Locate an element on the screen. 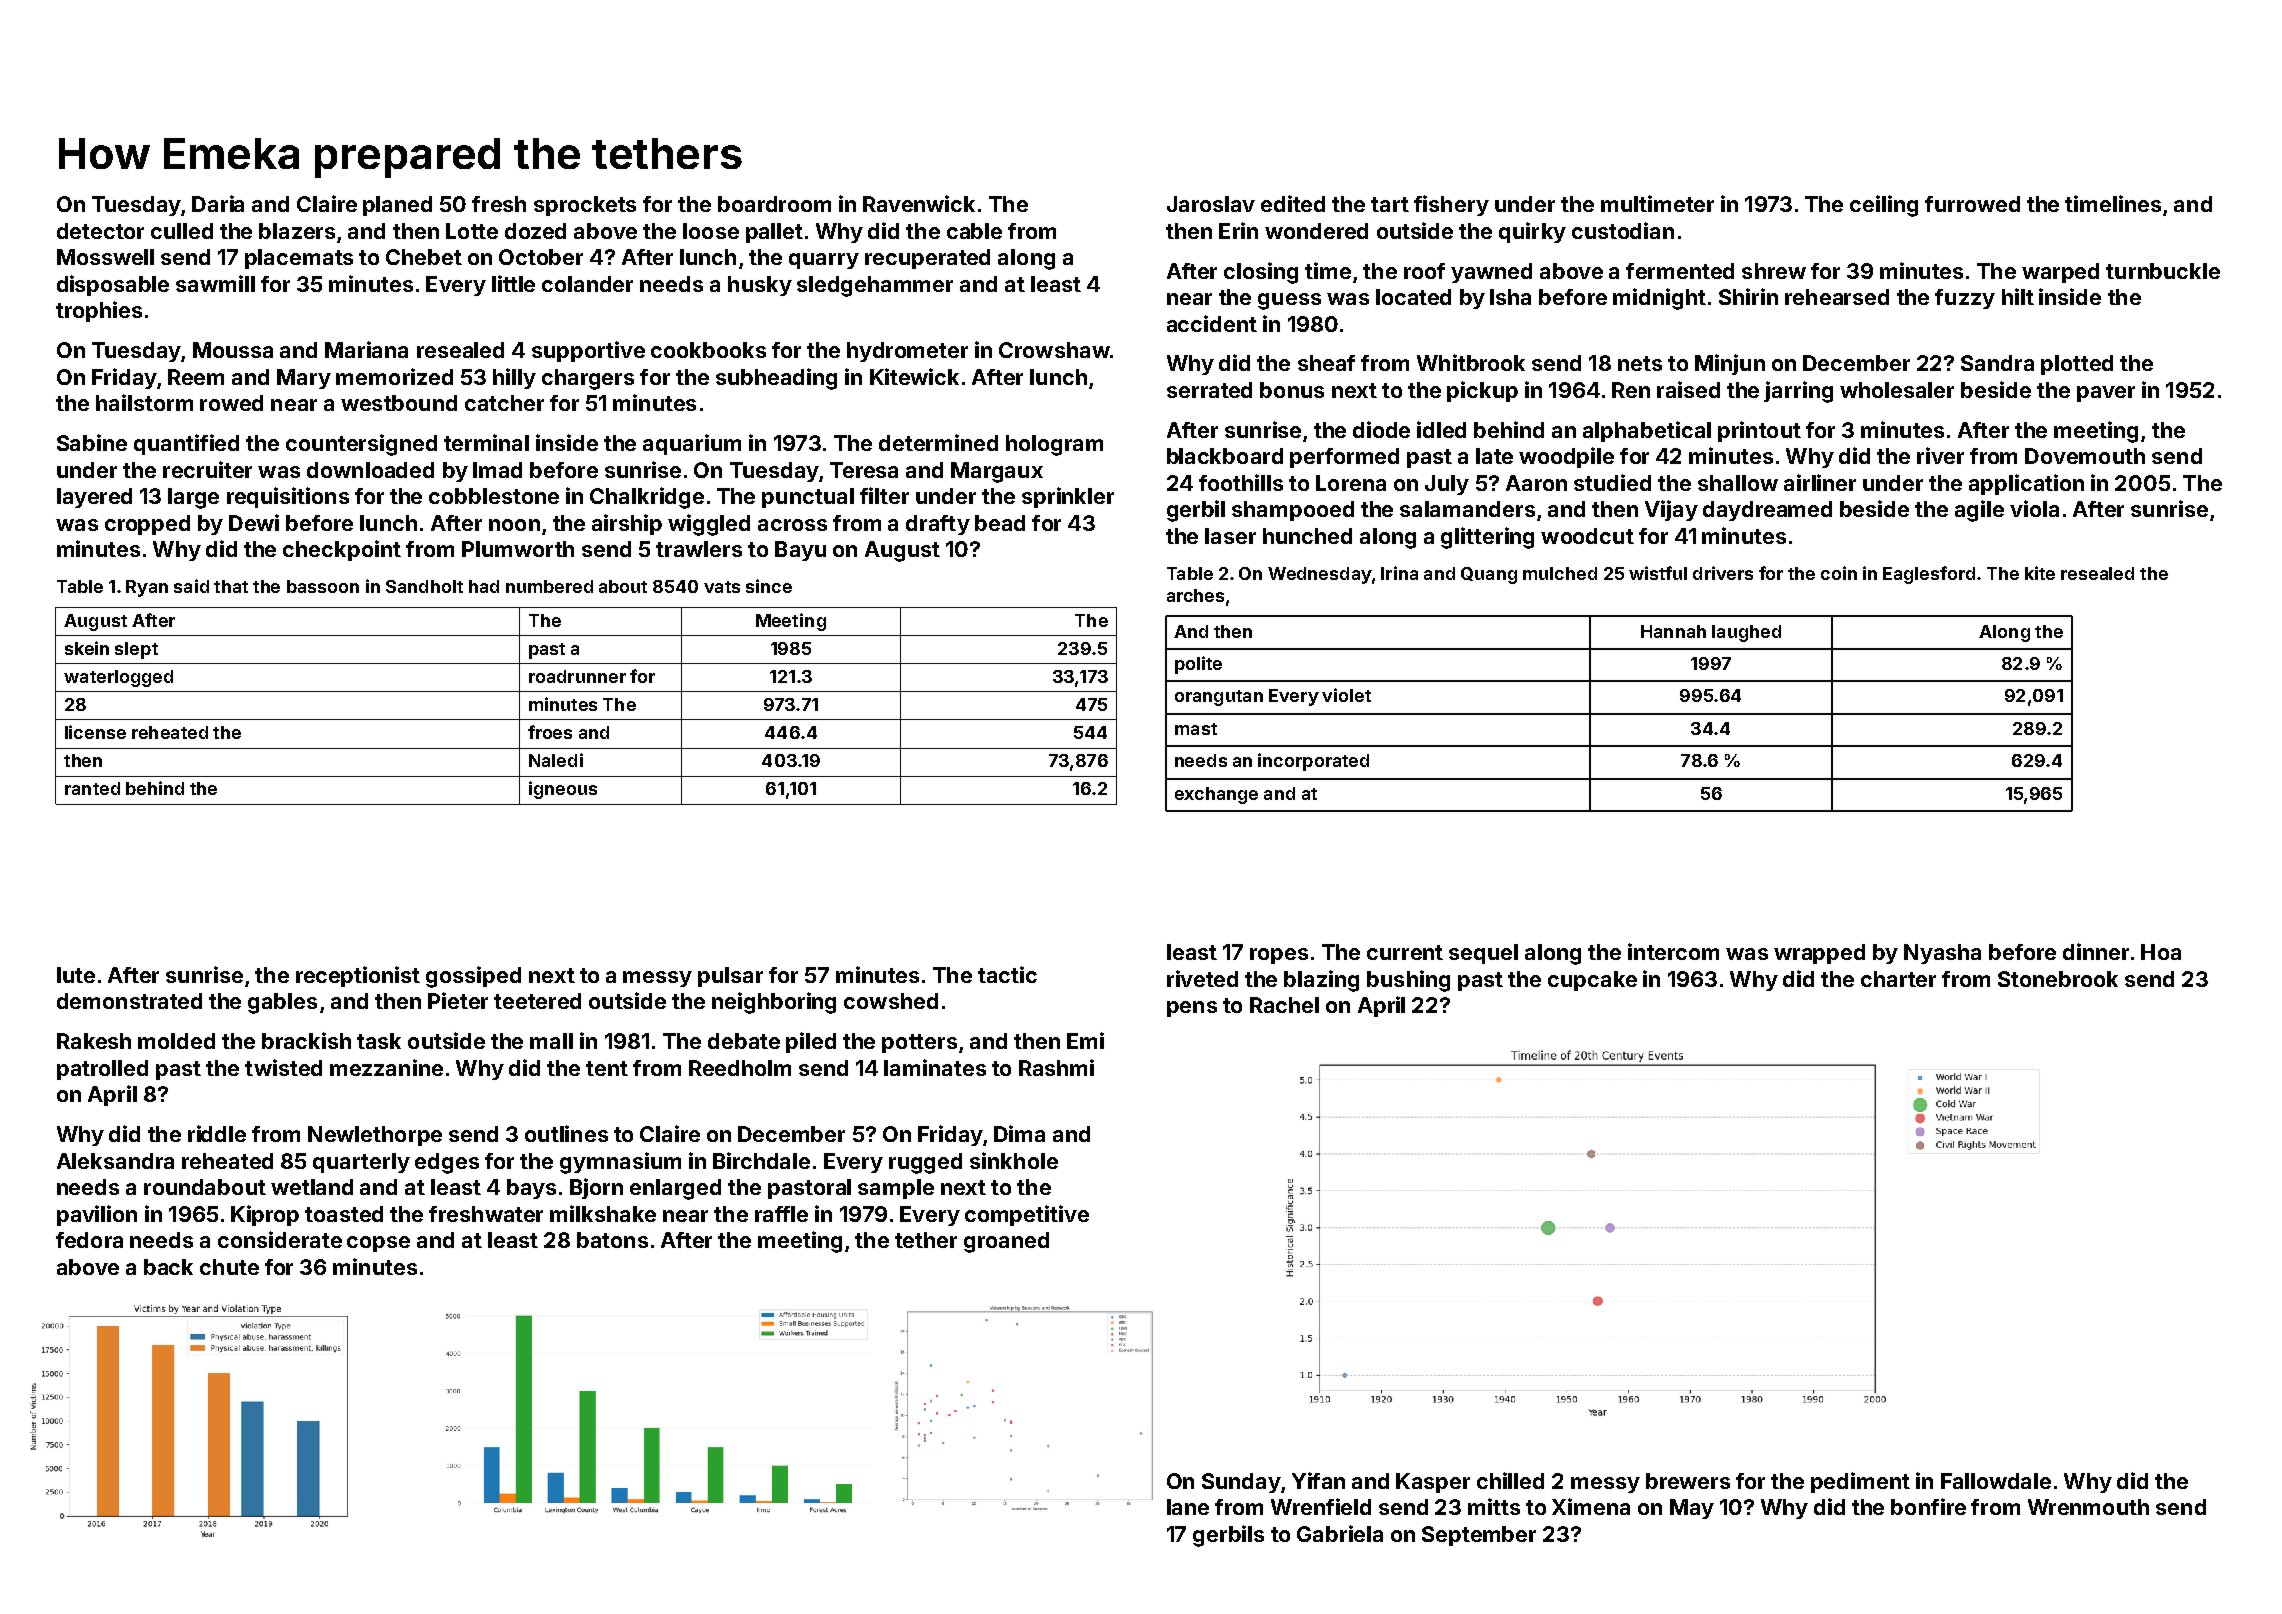 This screenshot has height=1614, width=2282. Ximena is located at coordinates (1591, 1506).
